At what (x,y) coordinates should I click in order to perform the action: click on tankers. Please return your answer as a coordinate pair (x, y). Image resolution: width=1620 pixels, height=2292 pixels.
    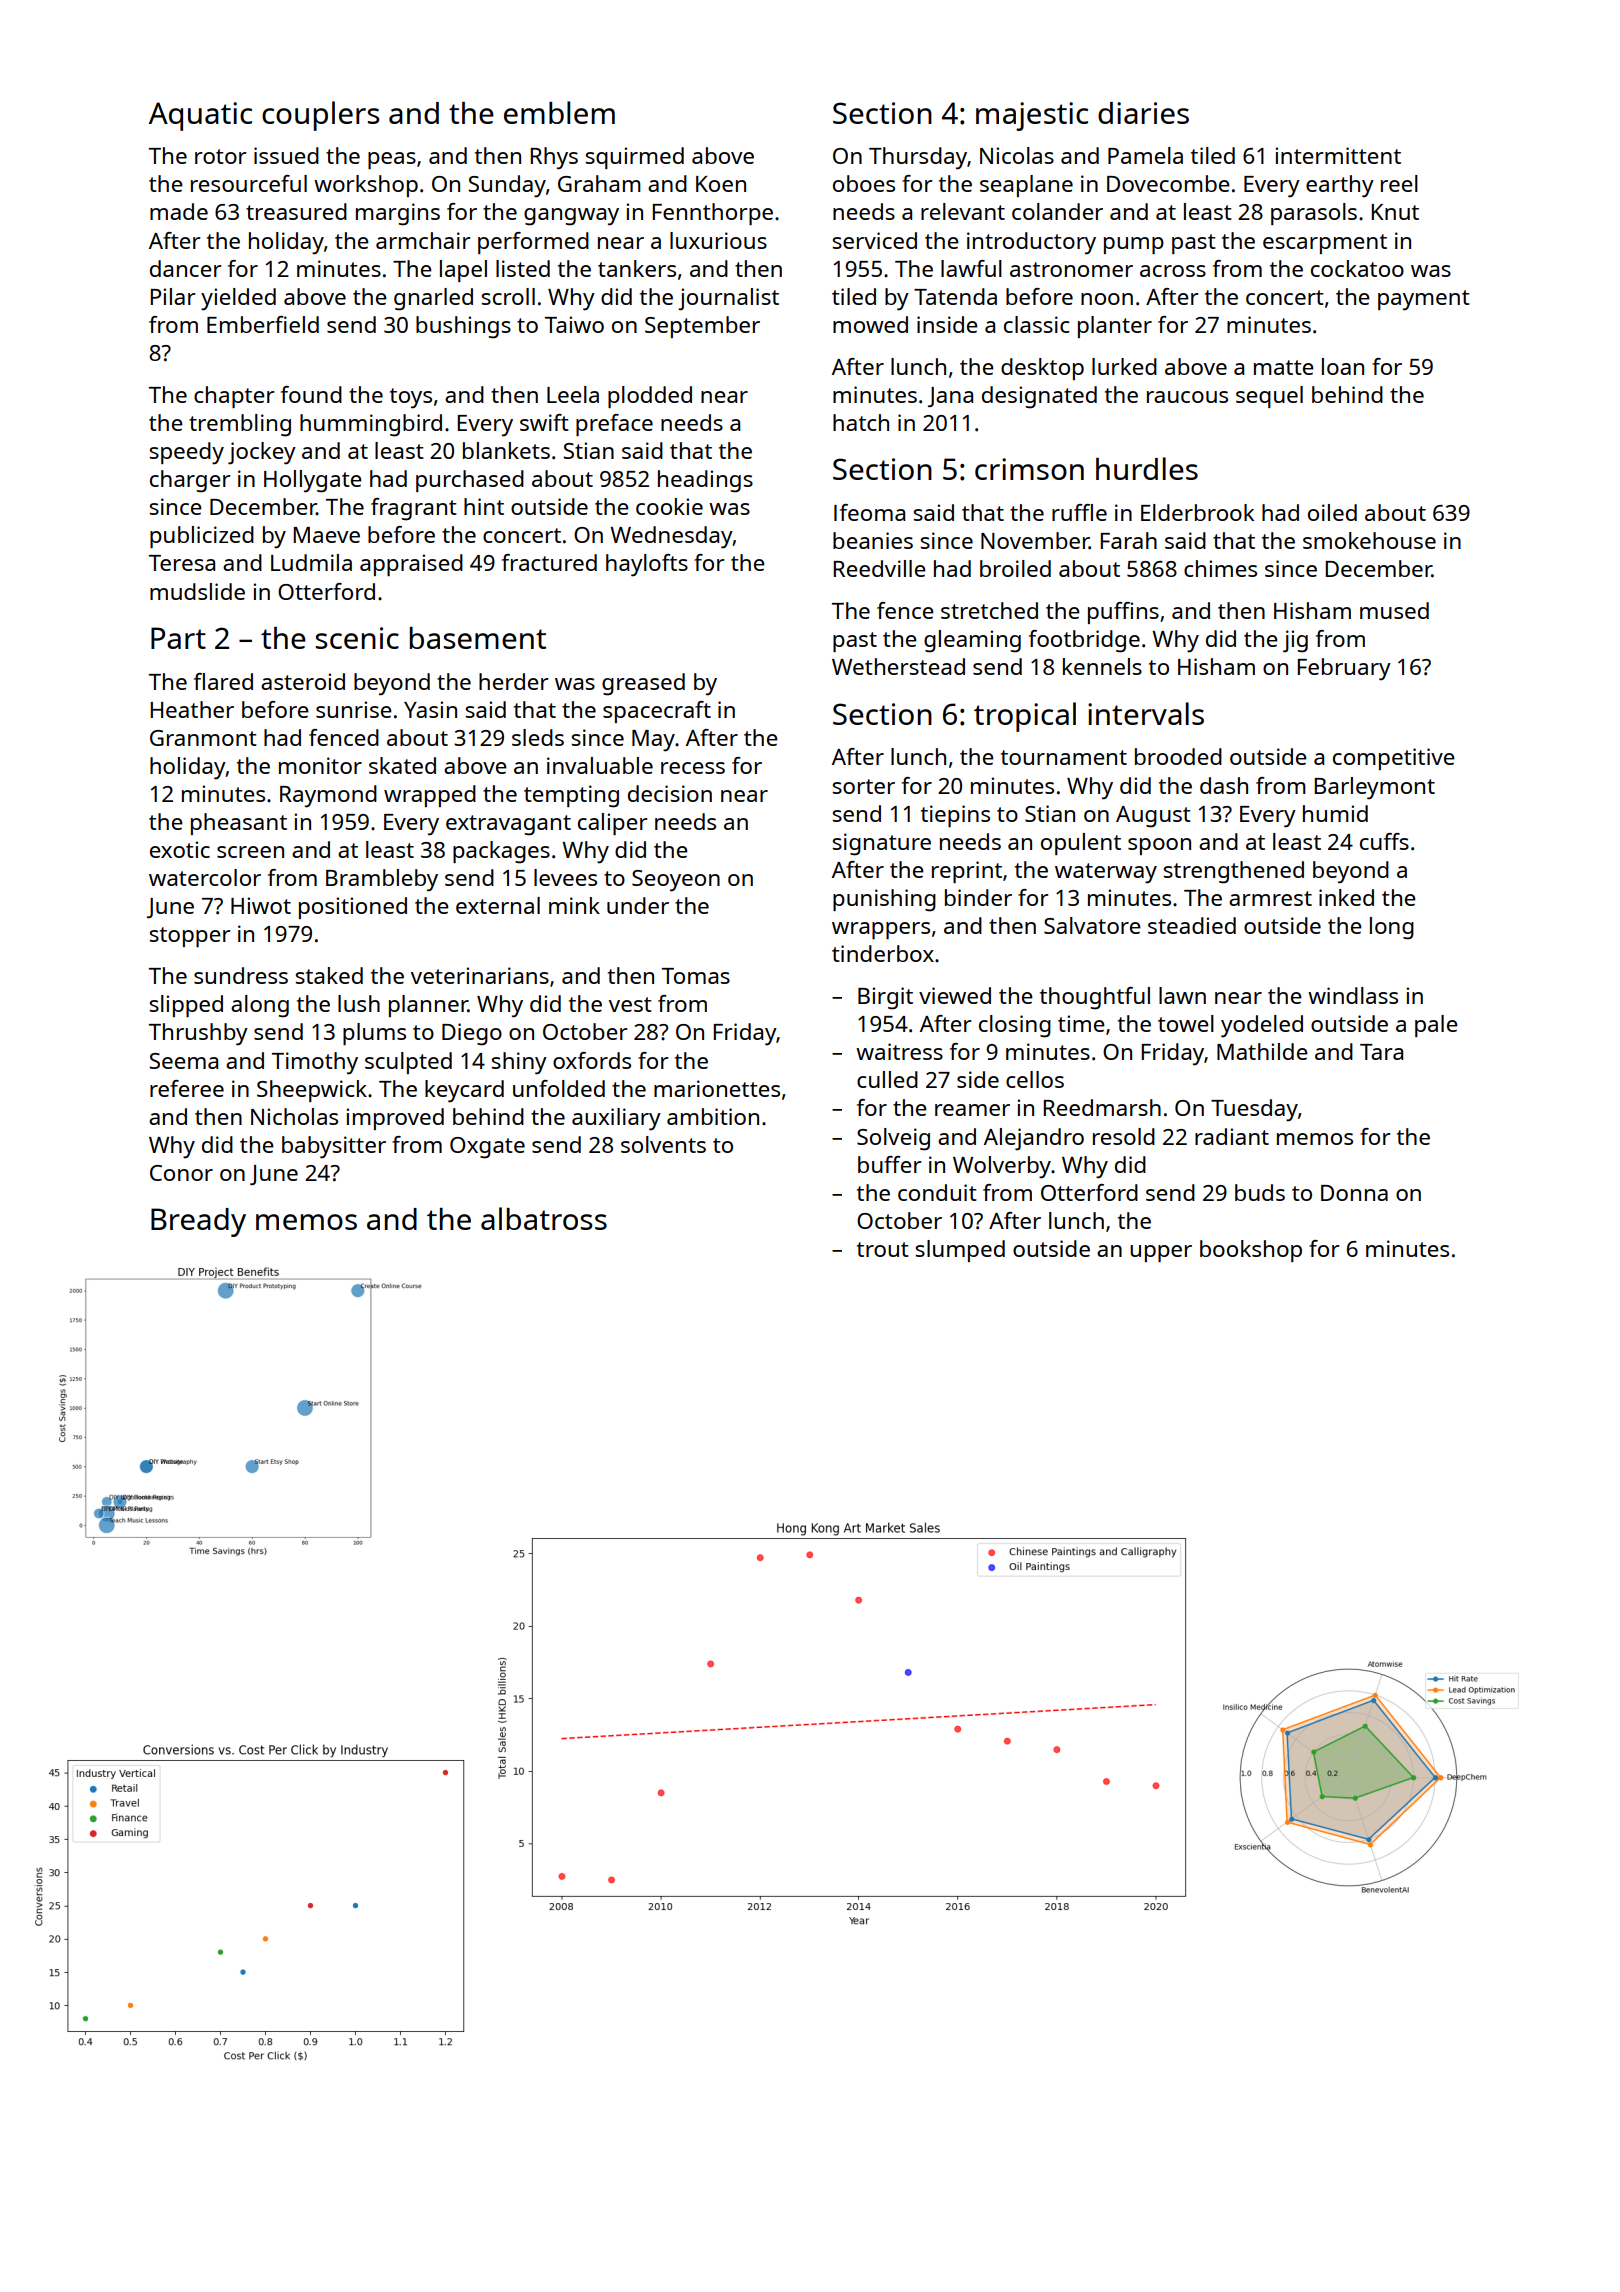
    Looking at the image, I should click on (637, 268).
